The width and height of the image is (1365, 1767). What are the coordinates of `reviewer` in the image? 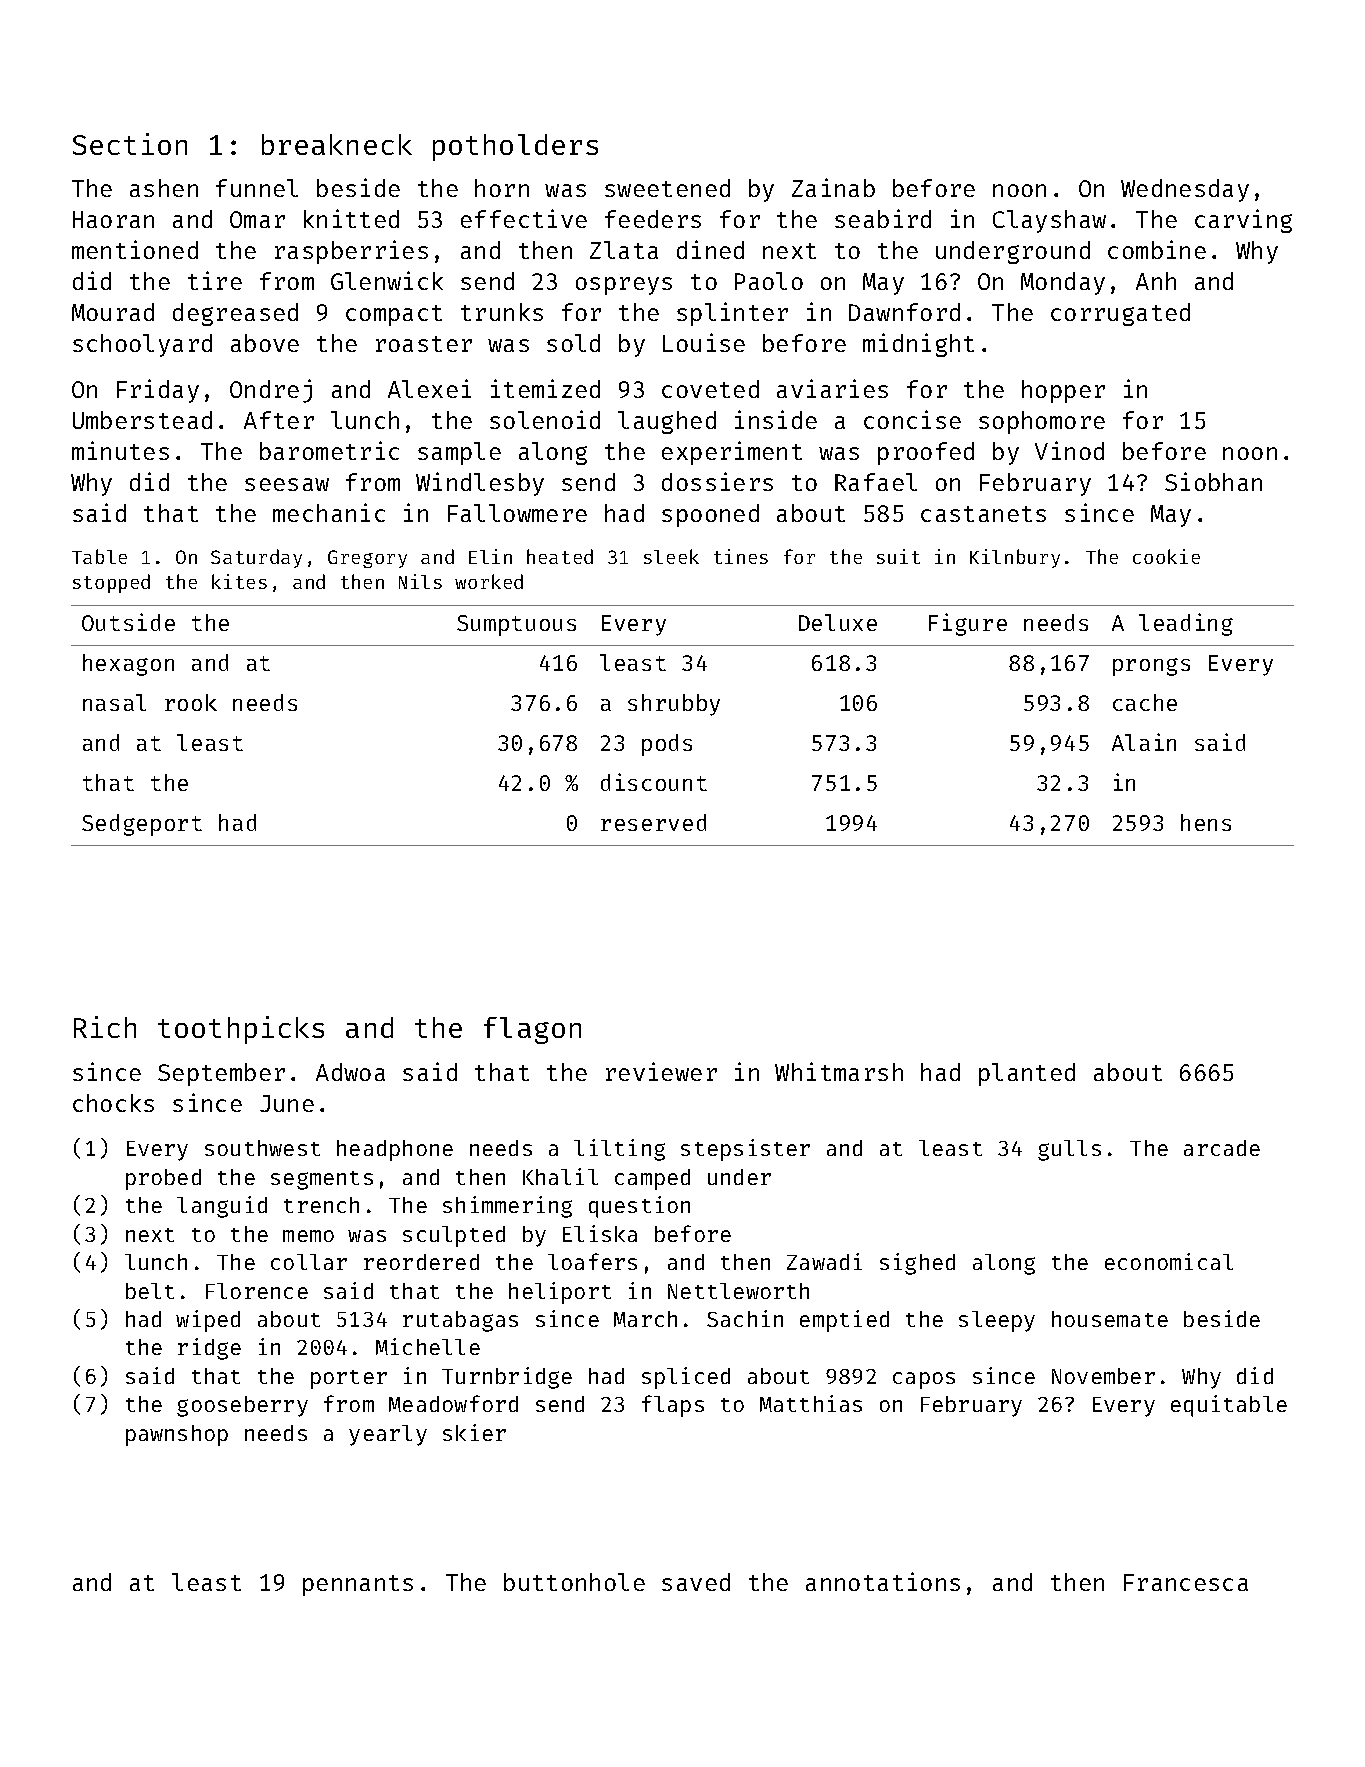 It's located at (661, 1071).
